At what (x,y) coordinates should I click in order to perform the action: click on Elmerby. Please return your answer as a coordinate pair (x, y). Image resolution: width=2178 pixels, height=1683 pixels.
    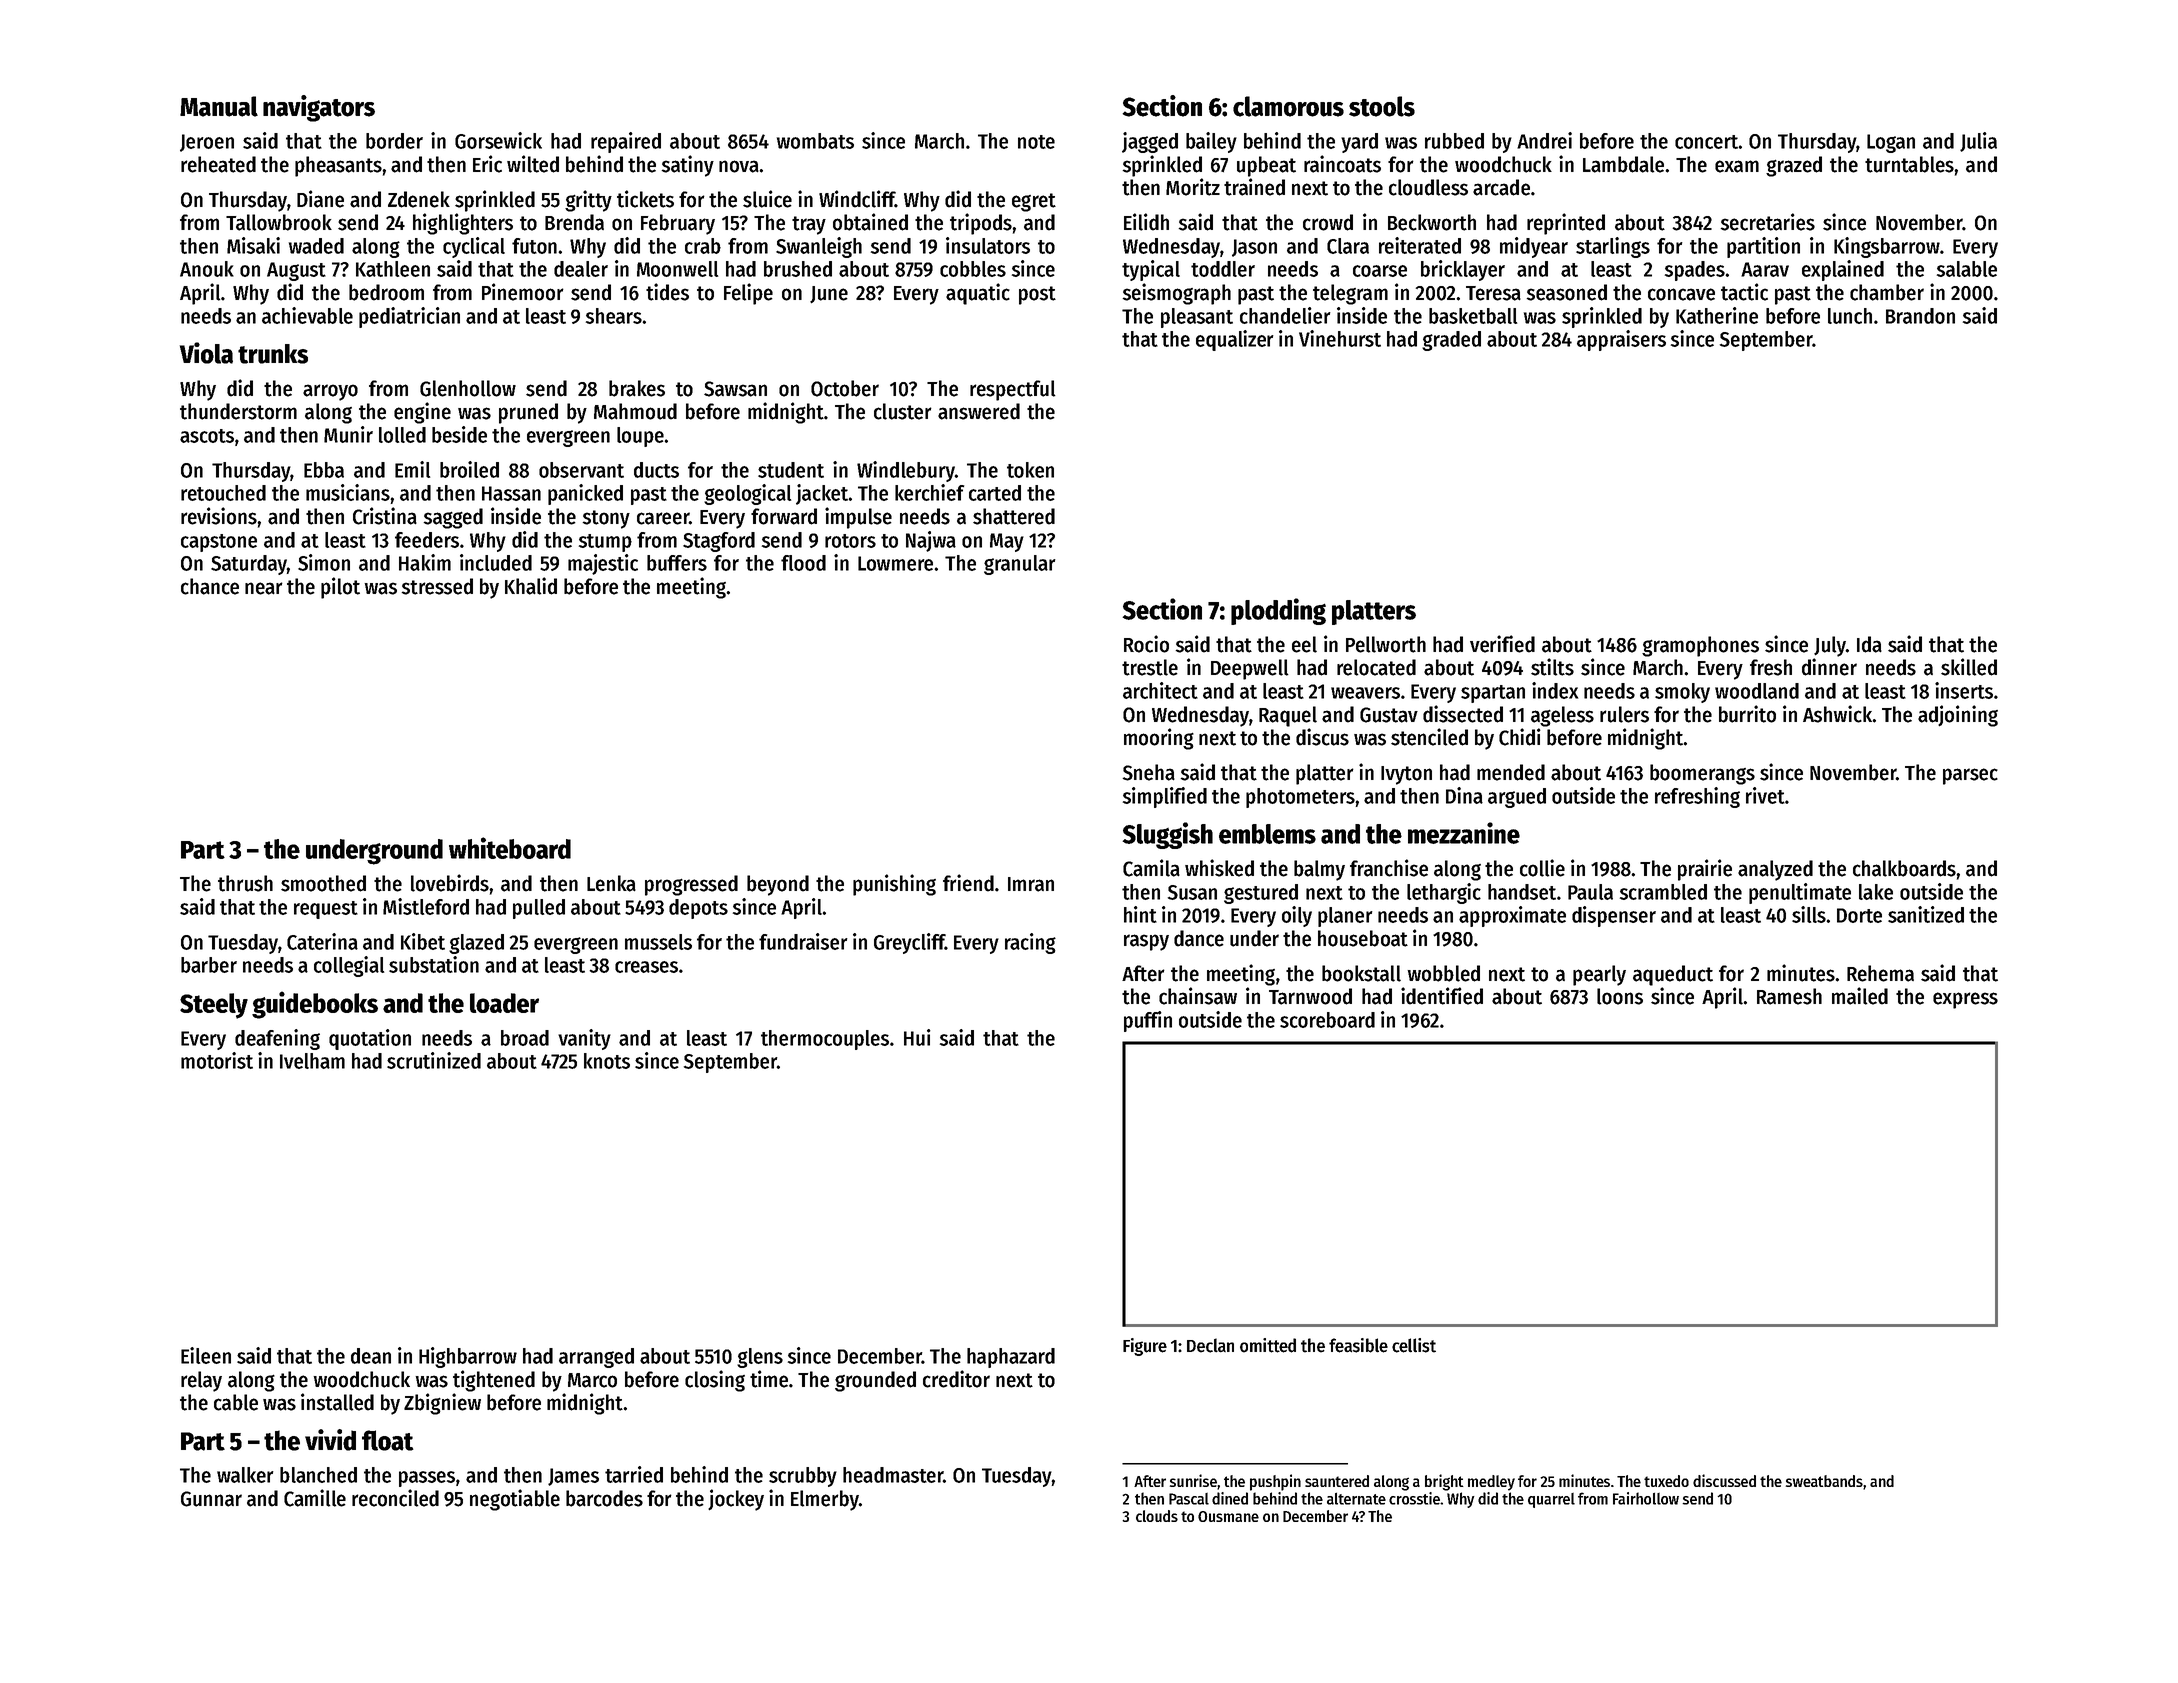
    Looking at the image, I should click on (825, 1500).
